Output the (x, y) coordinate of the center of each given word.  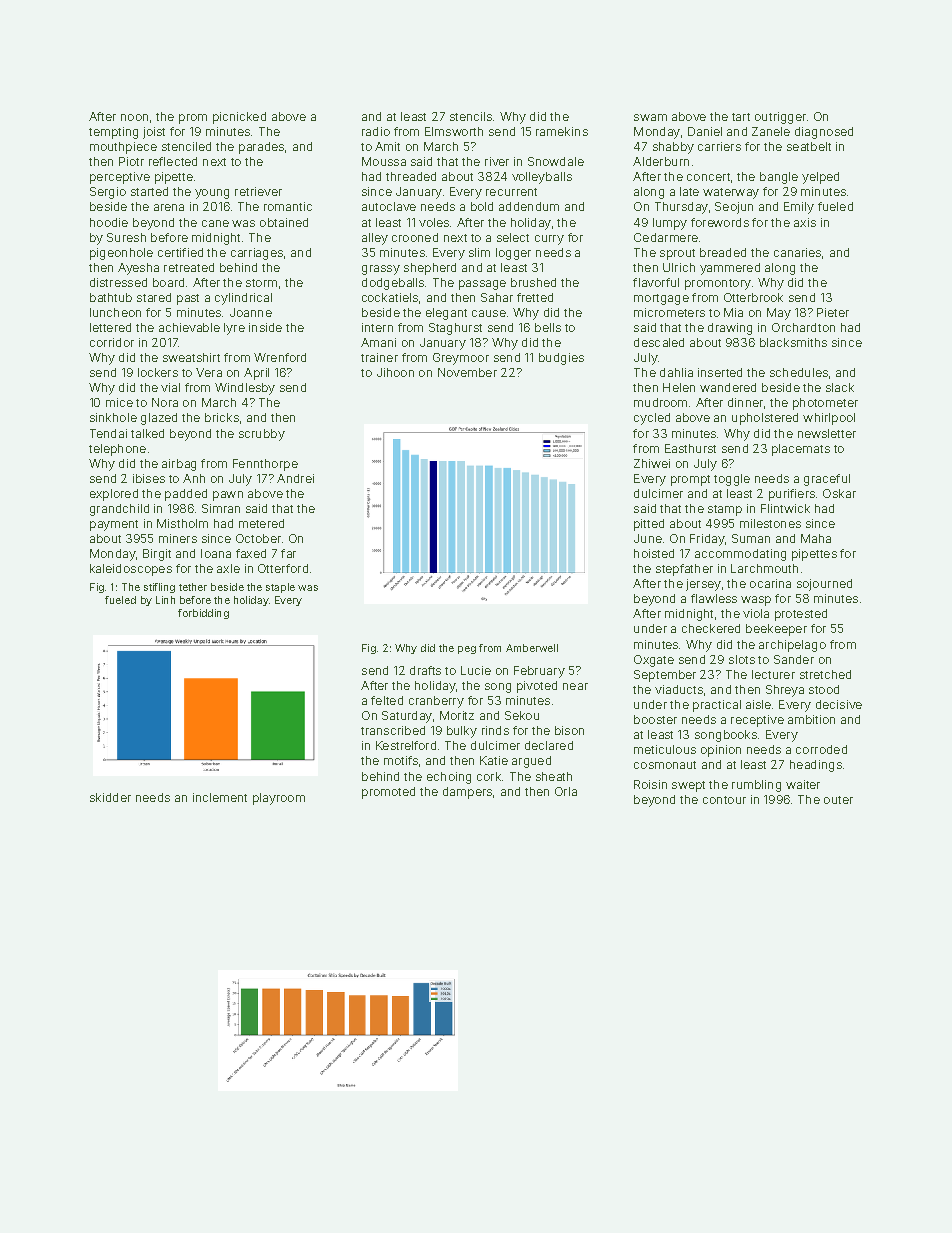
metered (261, 523)
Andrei (295, 478)
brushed (533, 282)
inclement (220, 797)
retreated (189, 267)
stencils (471, 116)
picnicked (239, 118)
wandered (728, 387)
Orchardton (803, 327)
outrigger (780, 118)
